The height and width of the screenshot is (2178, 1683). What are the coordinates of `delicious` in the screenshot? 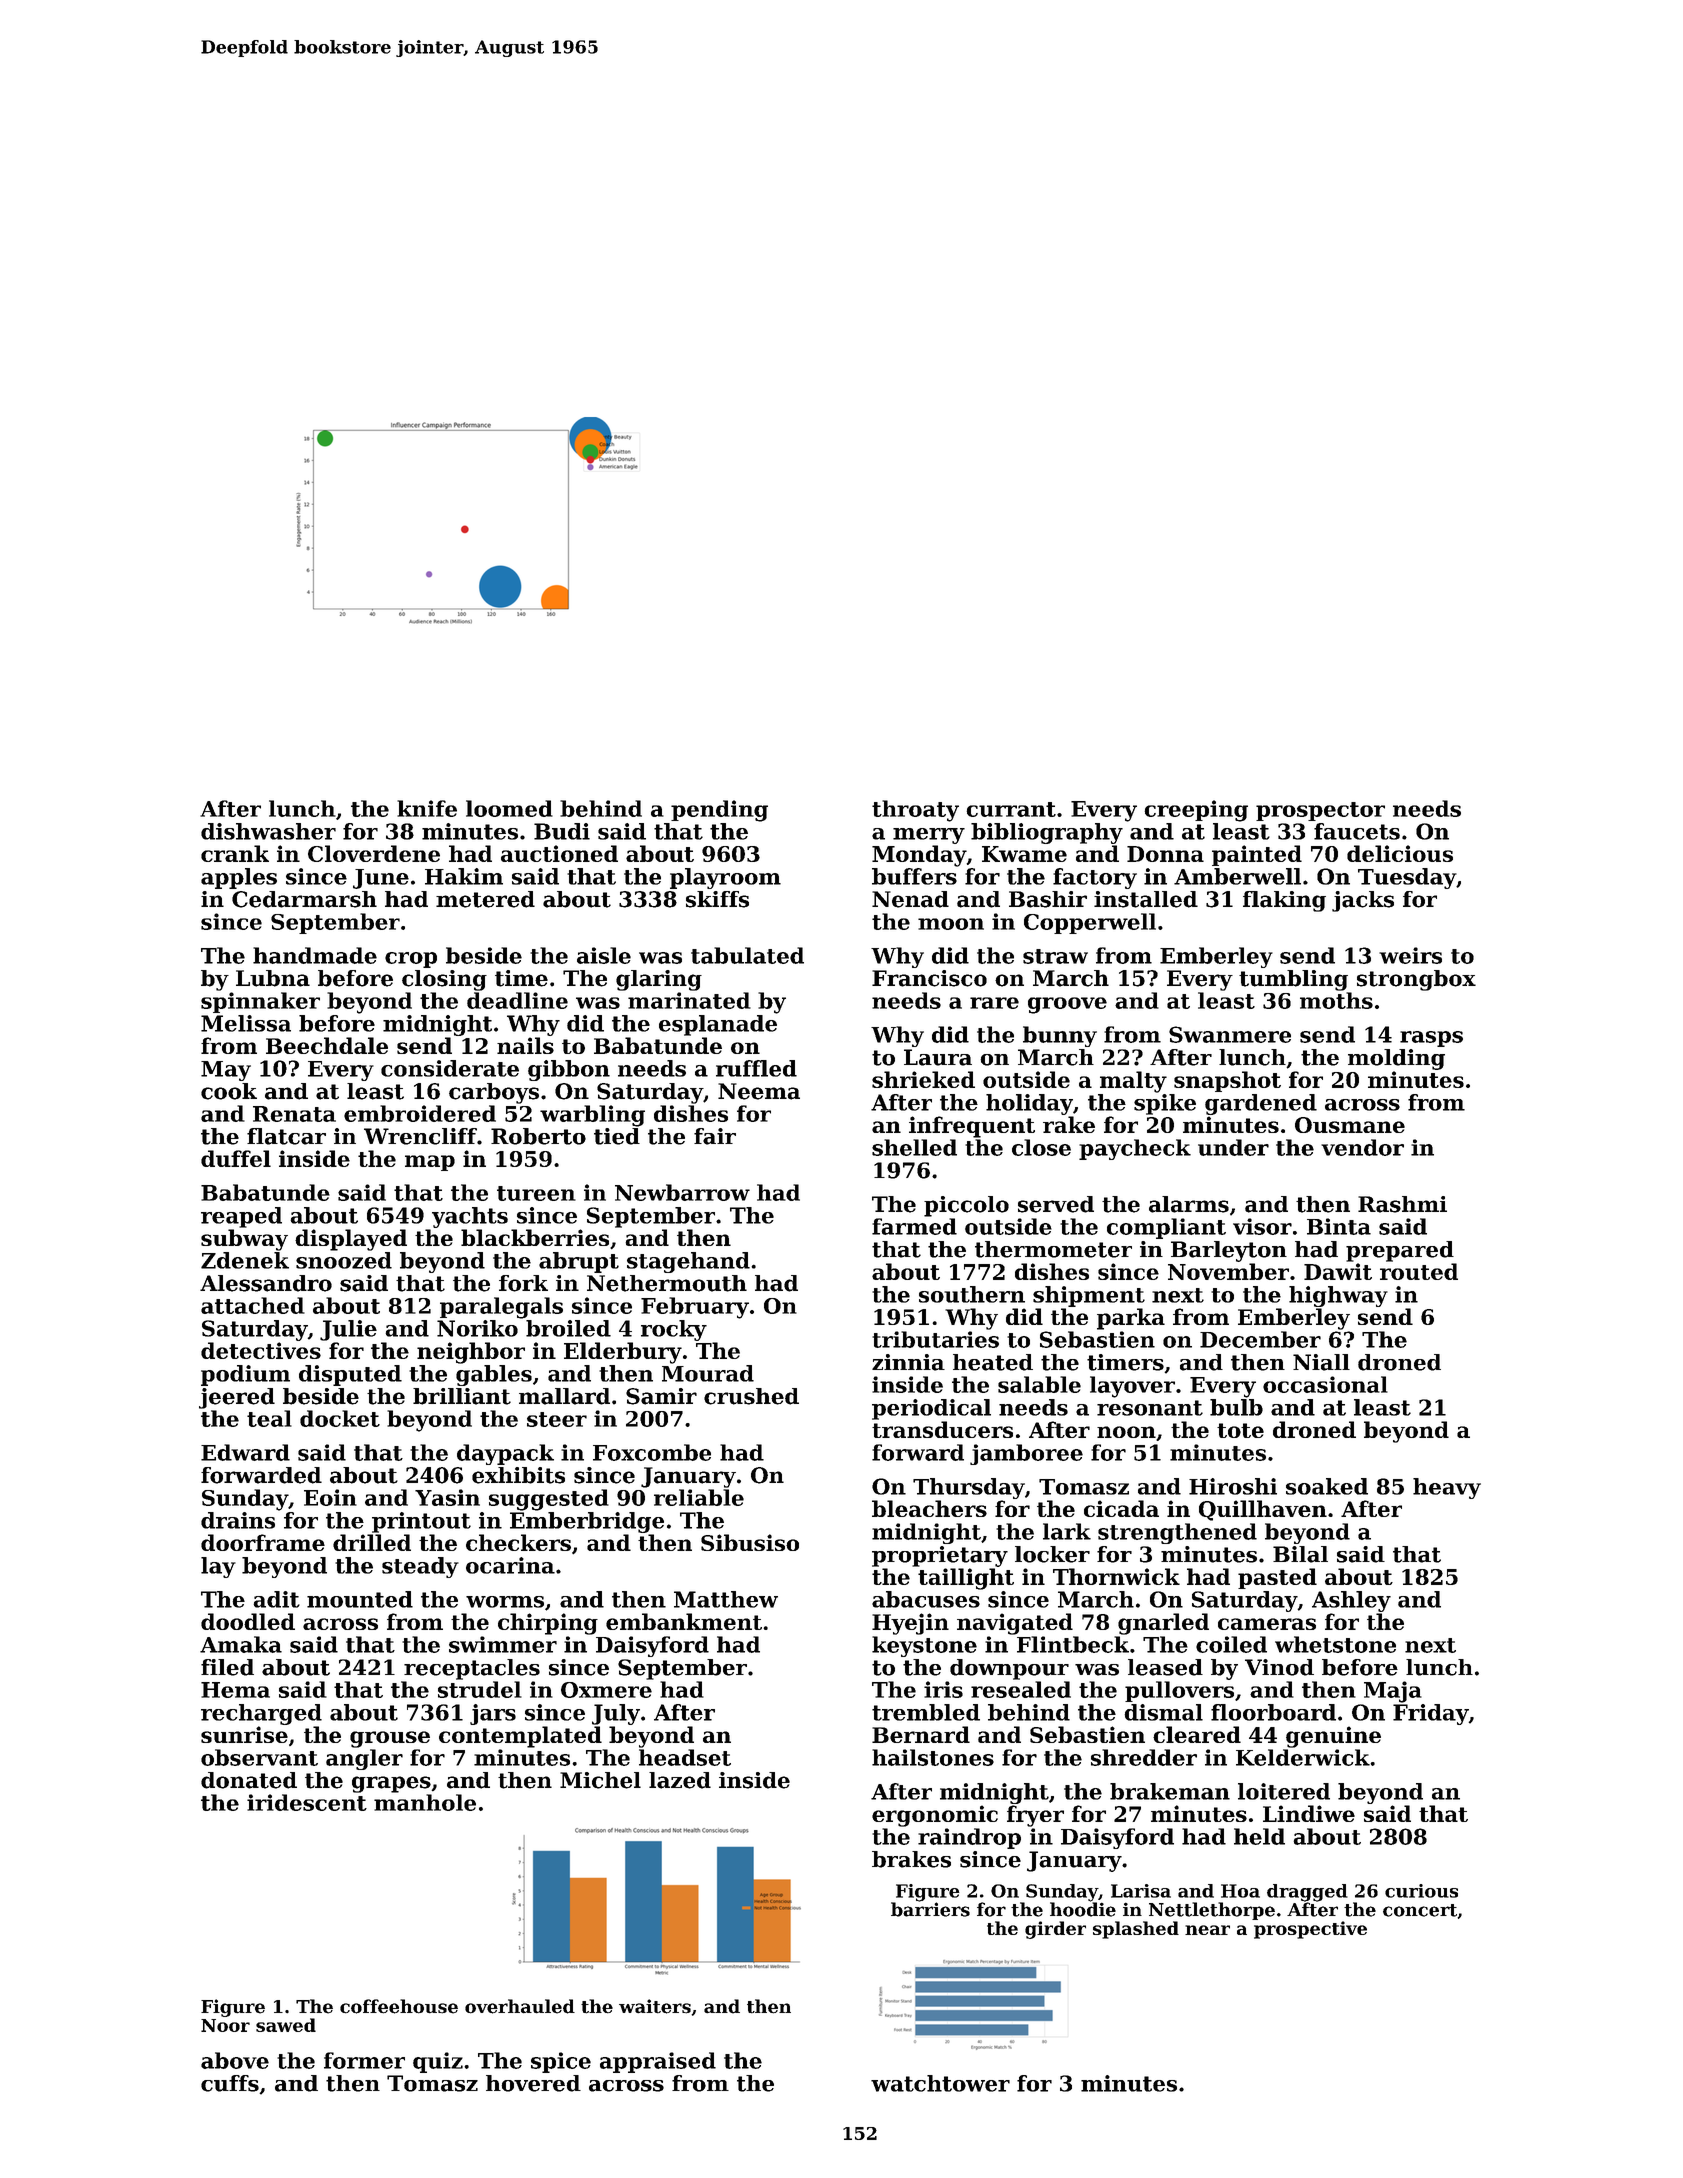 It's located at (1400, 853).
